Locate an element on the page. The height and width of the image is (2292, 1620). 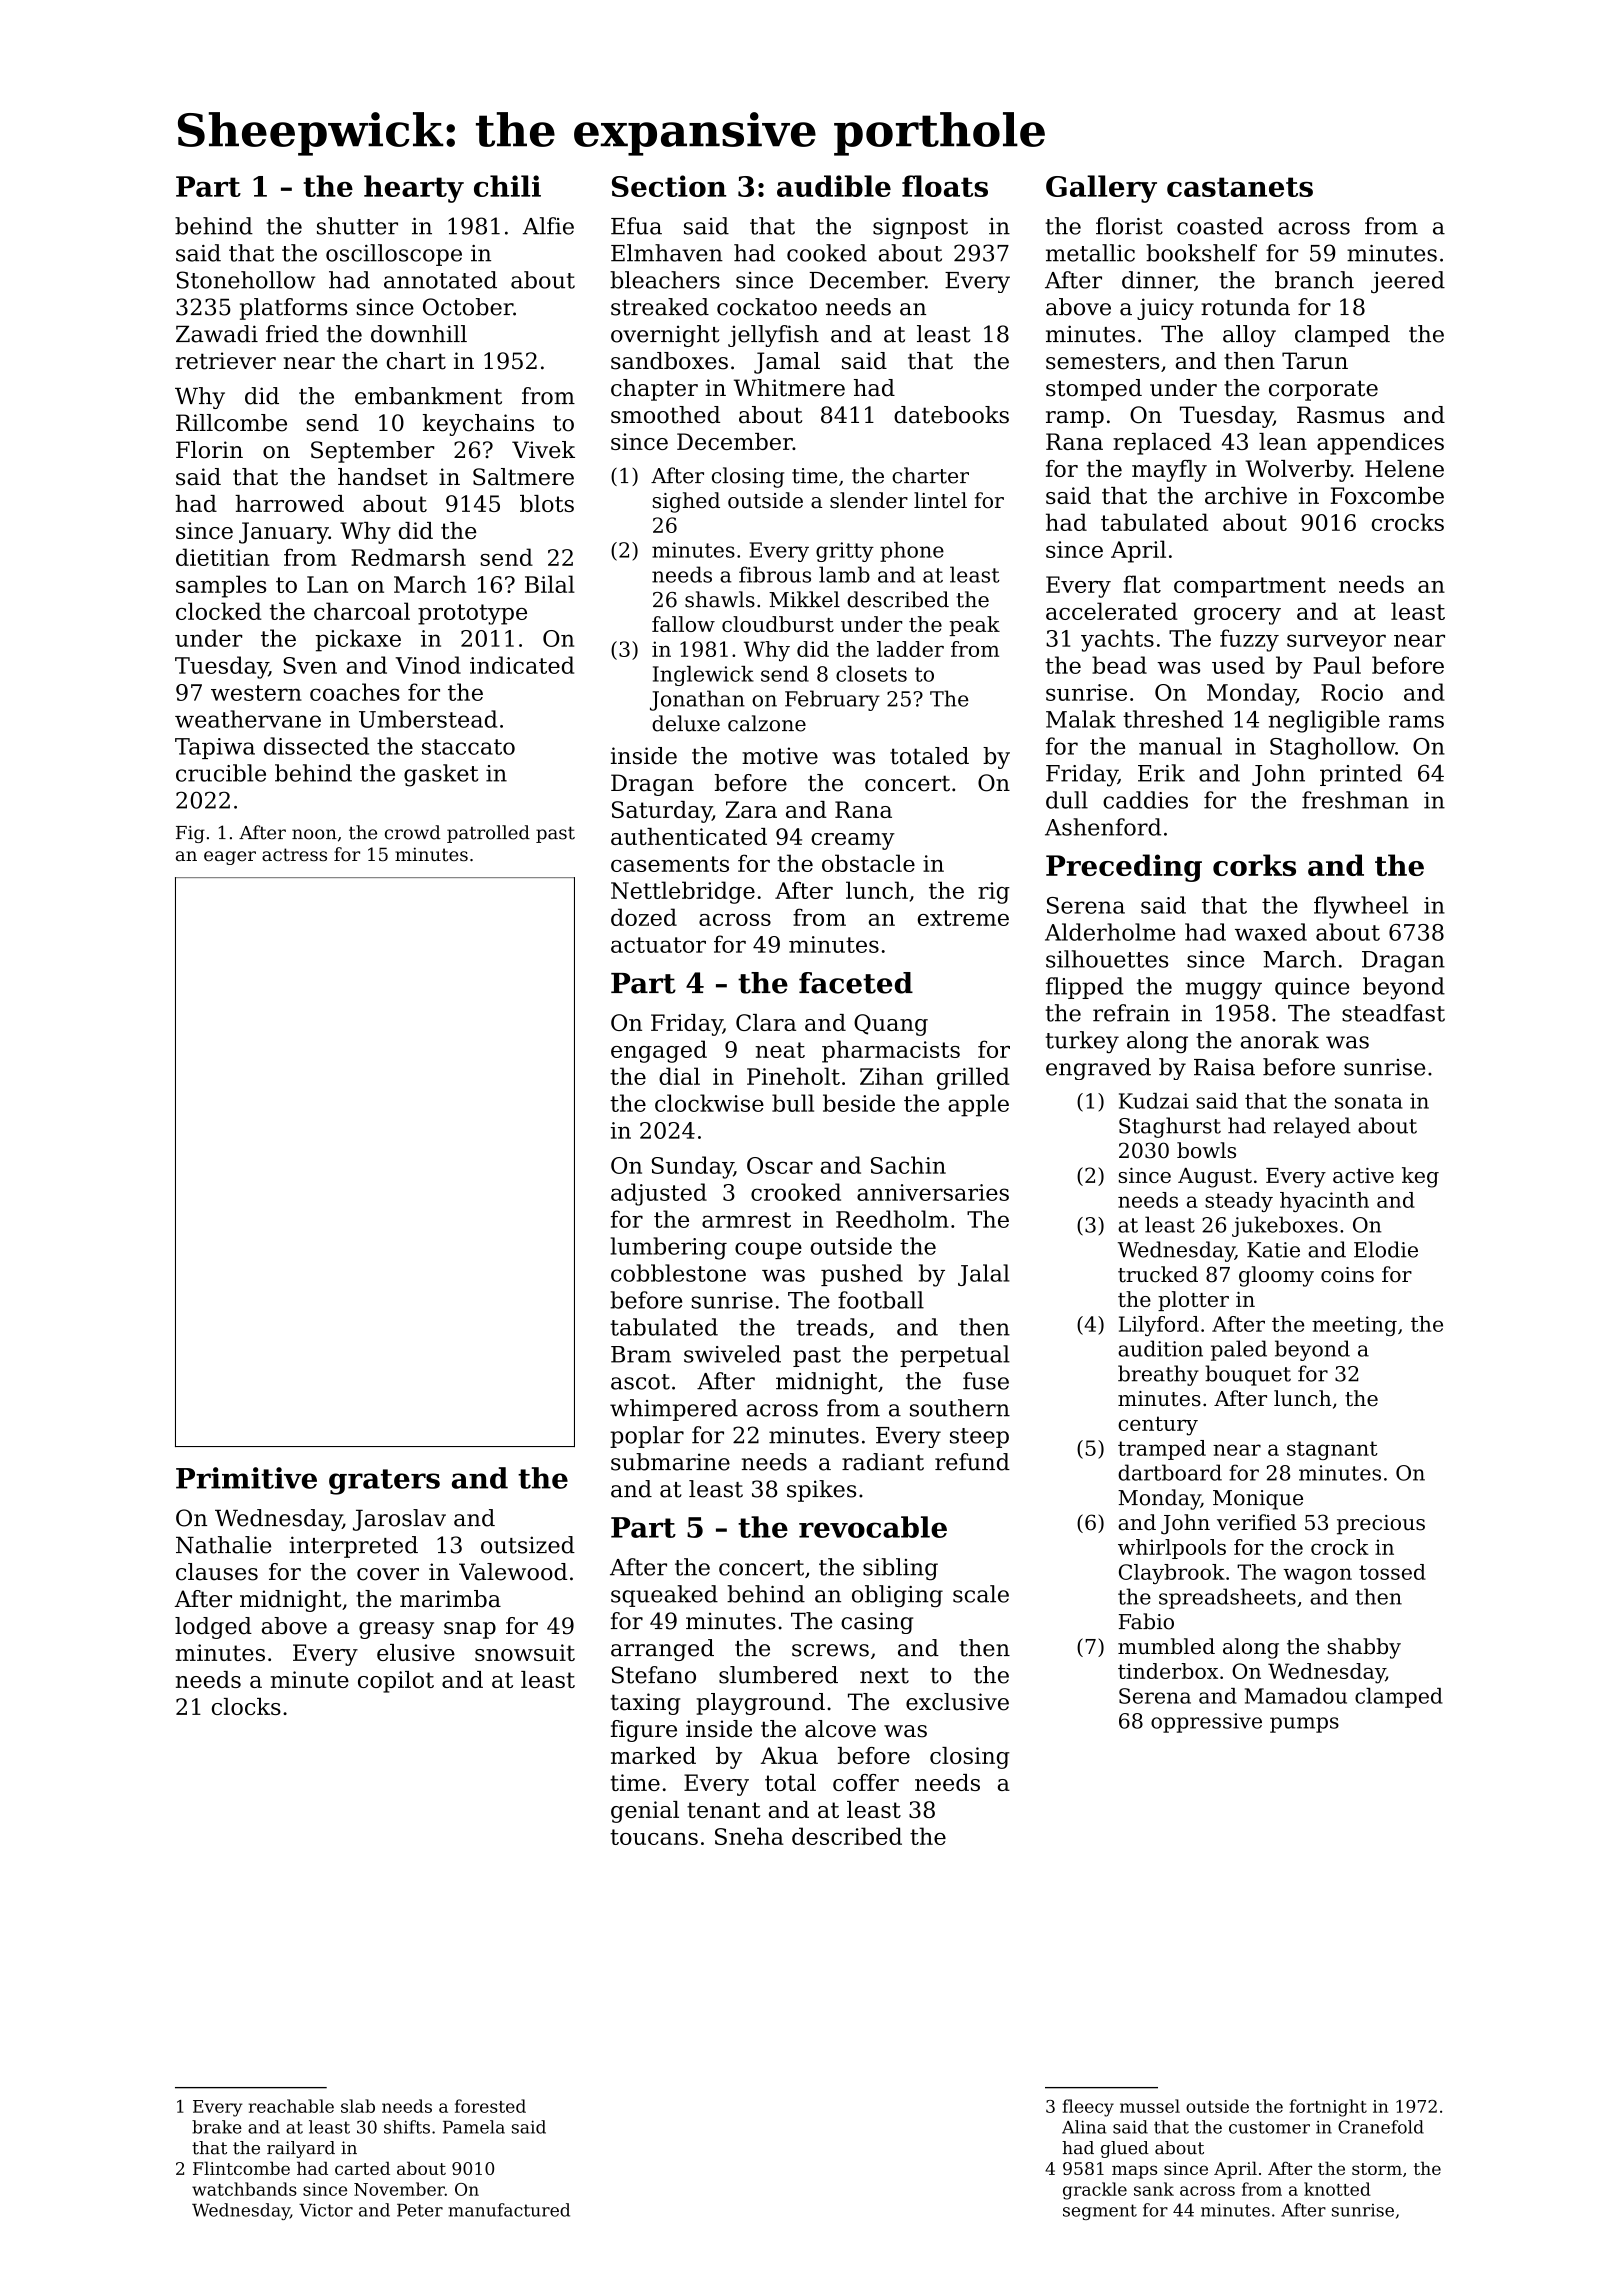
manufactured is located at coordinates (509, 2210).
